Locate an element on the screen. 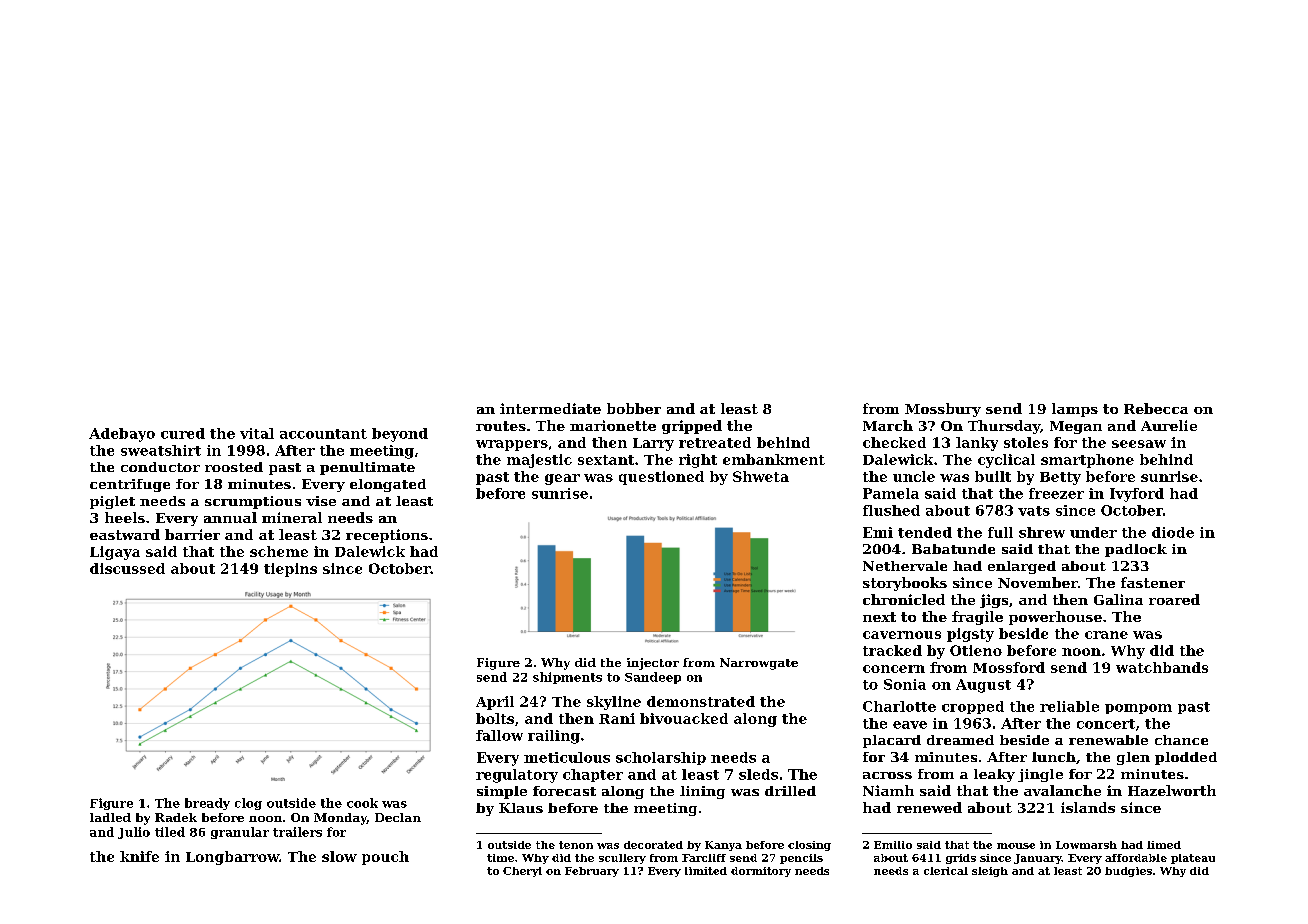 Image resolution: width=1308 pixels, height=924 pixels. bolts is located at coordinates (495, 718).
